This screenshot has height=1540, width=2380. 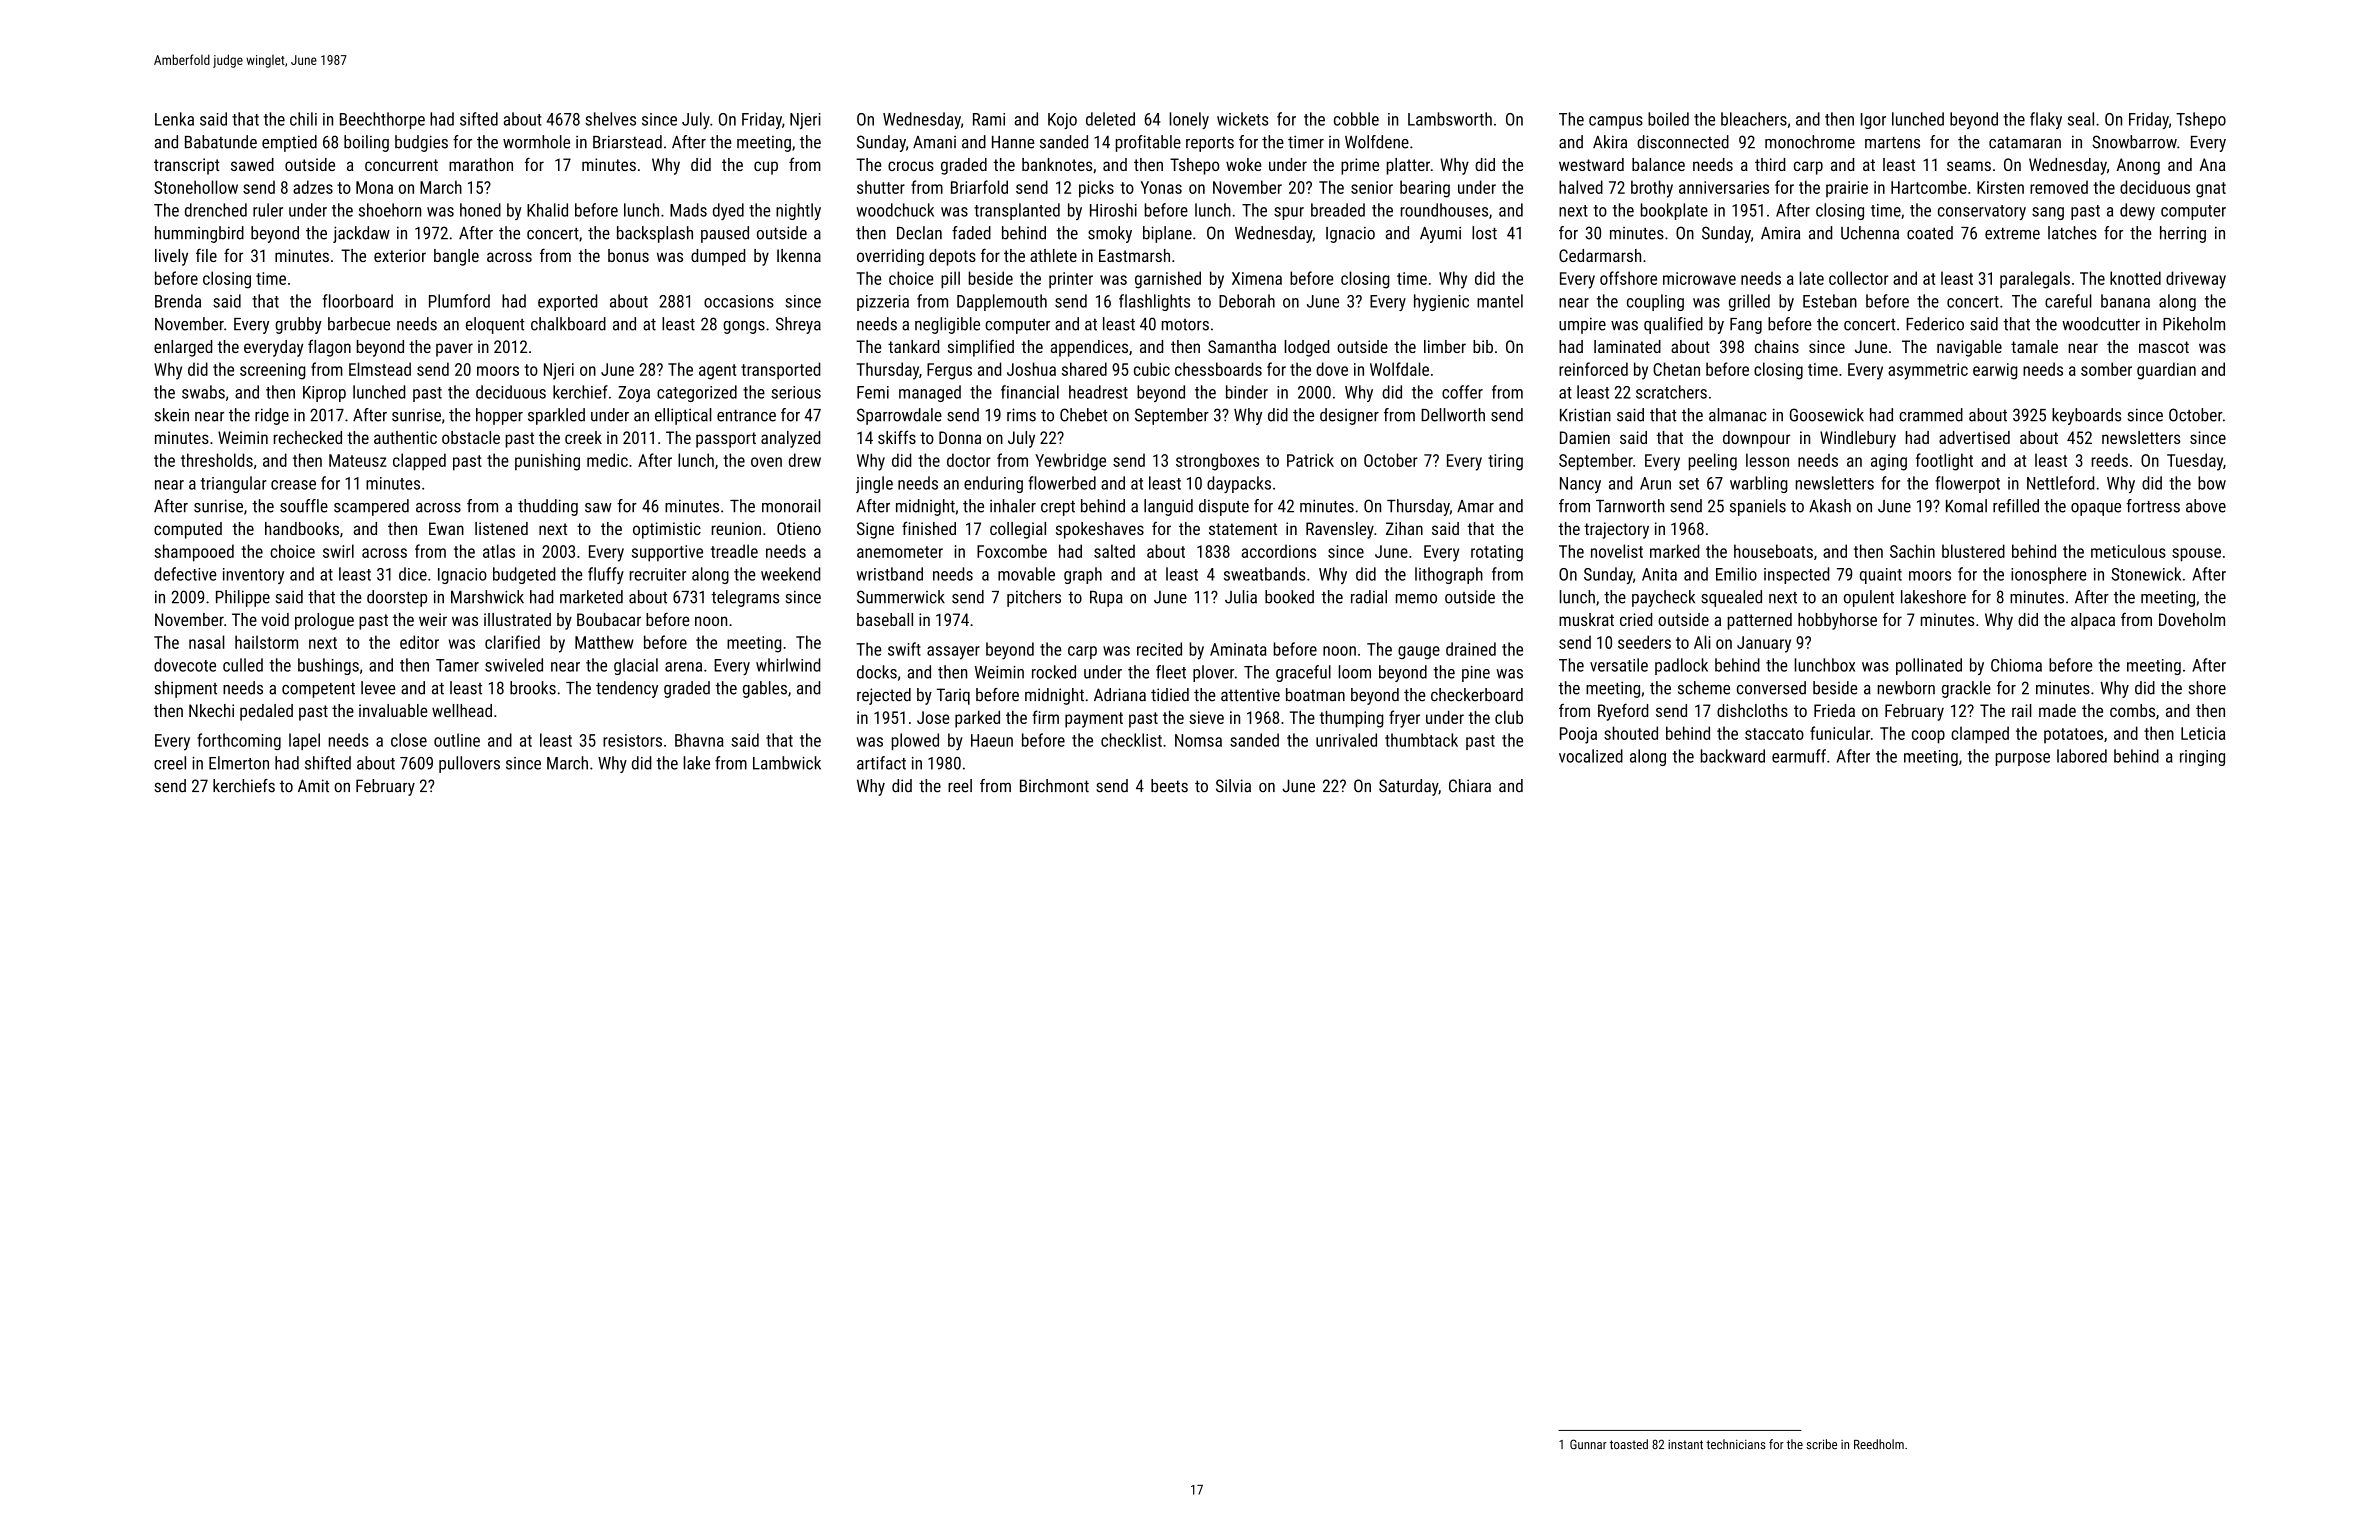 What do you see at coordinates (185, 574) in the screenshot?
I see `defective` at bounding box center [185, 574].
